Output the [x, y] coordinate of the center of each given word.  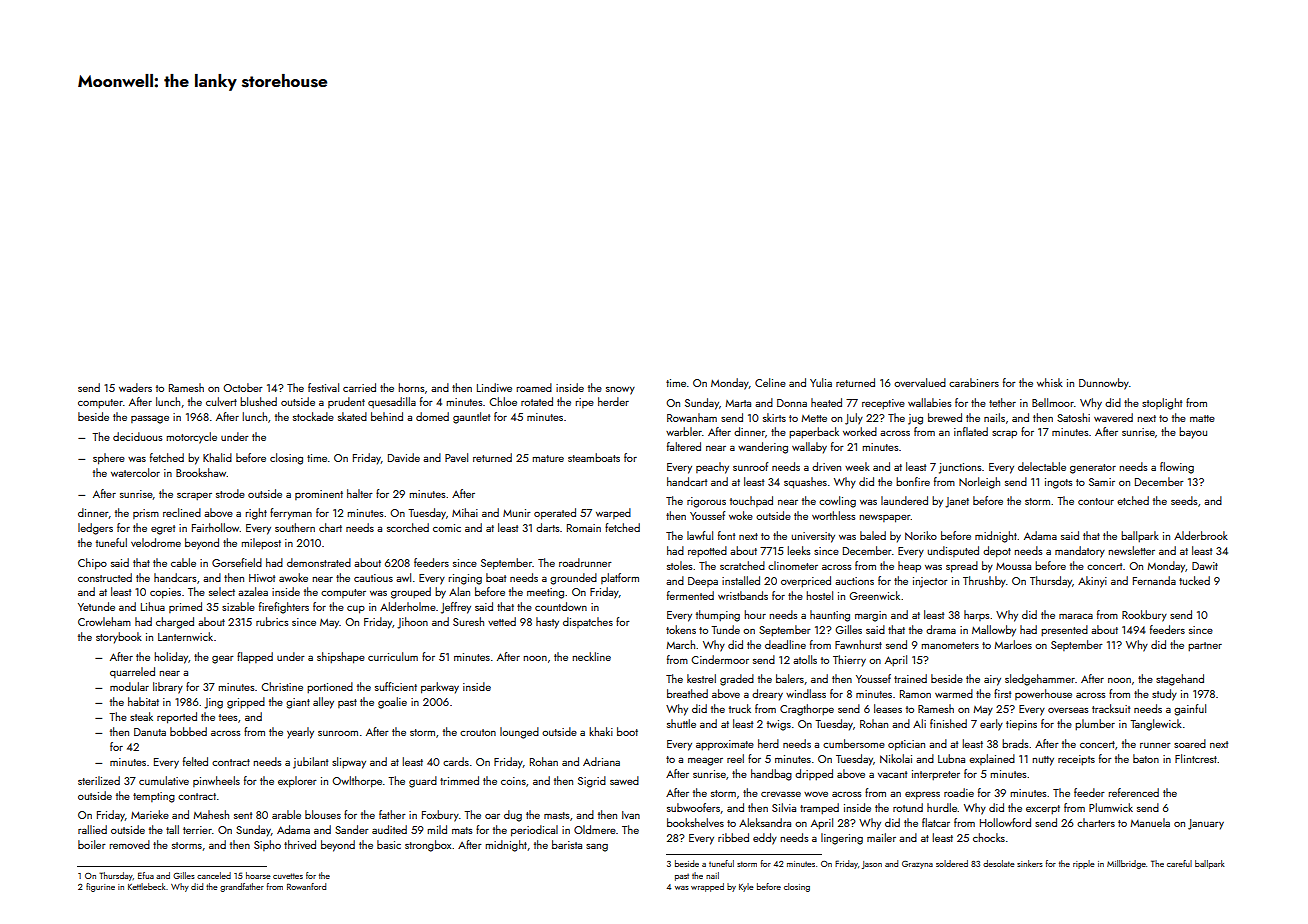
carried [359, 387]
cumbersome [854, 743]
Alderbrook [1201, 535]
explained [992, 759]
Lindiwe [494, 387]
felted [195, 761]
